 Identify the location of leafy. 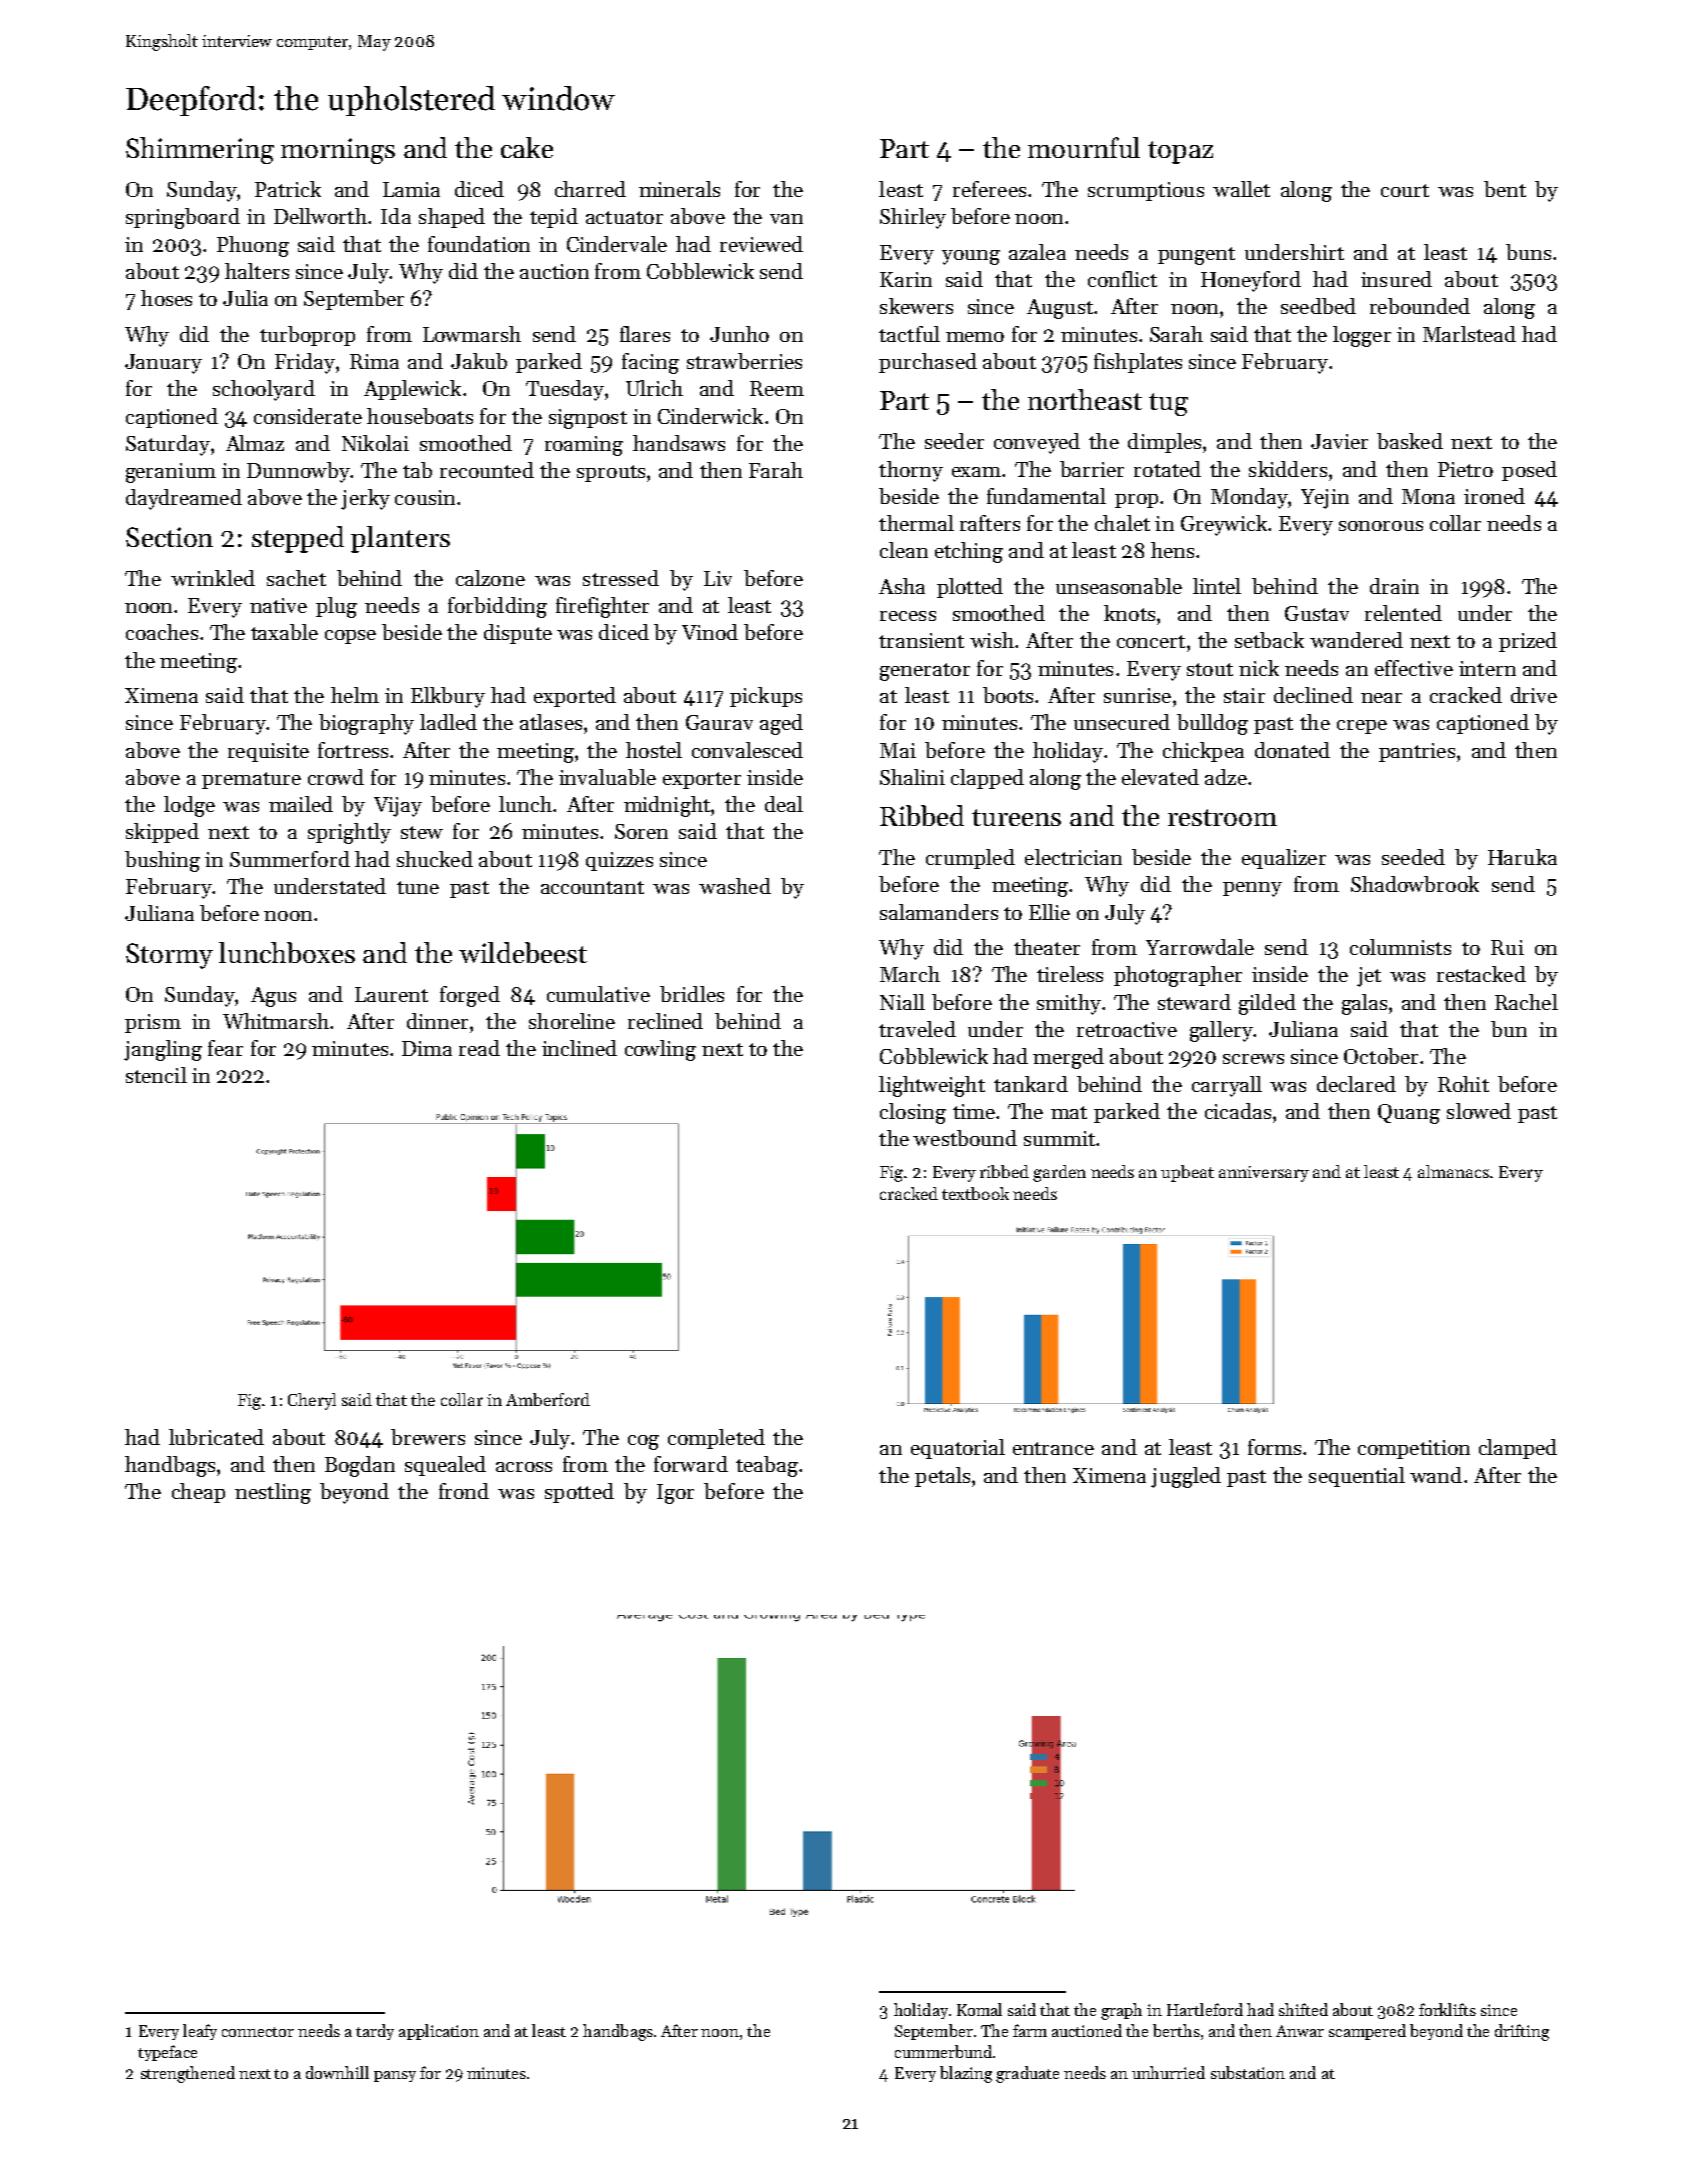
(200, 2032).
